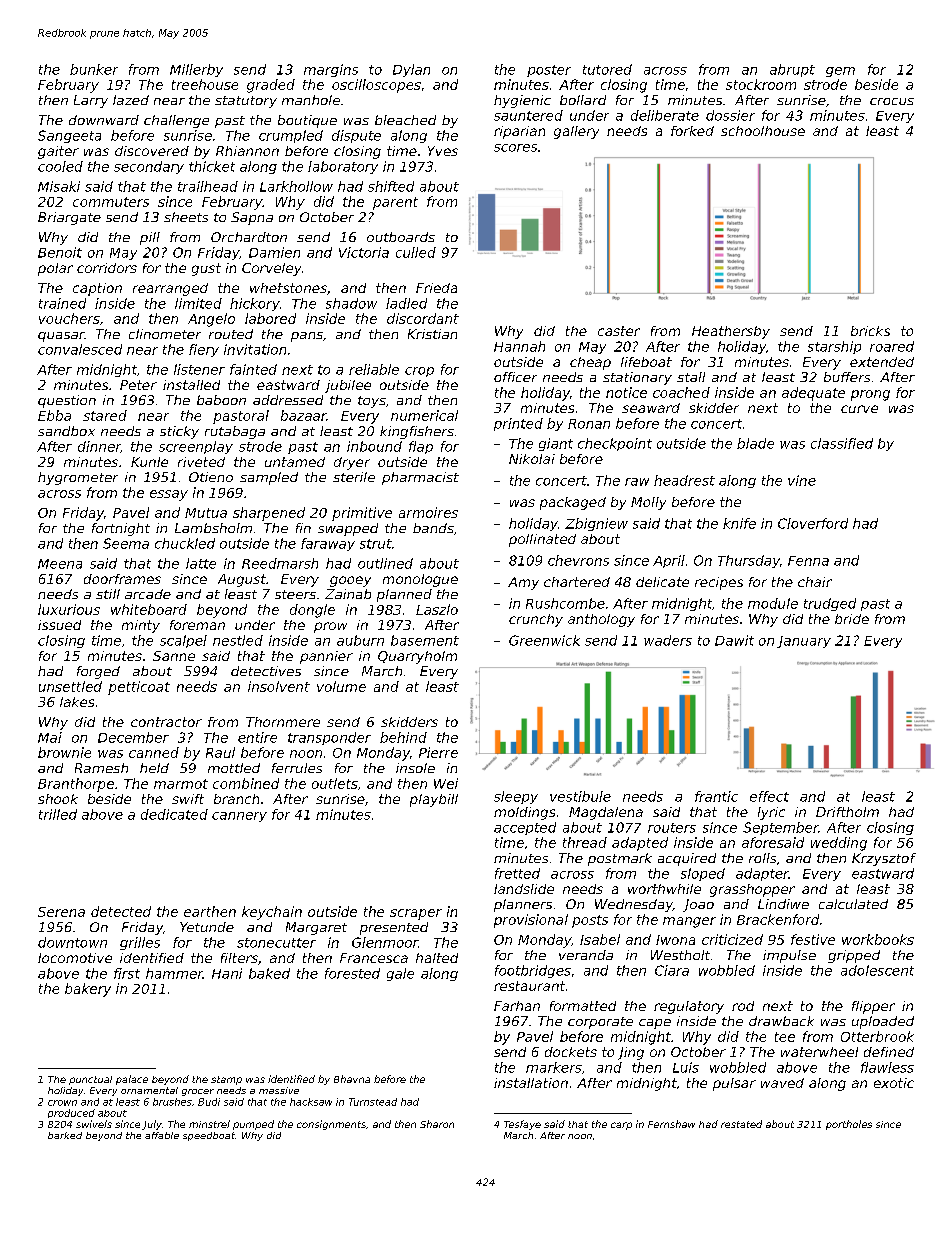  What do you see at coordinates (99, 447) in the screenshot?
I see `dinner` at bounding box center [99, 447].
